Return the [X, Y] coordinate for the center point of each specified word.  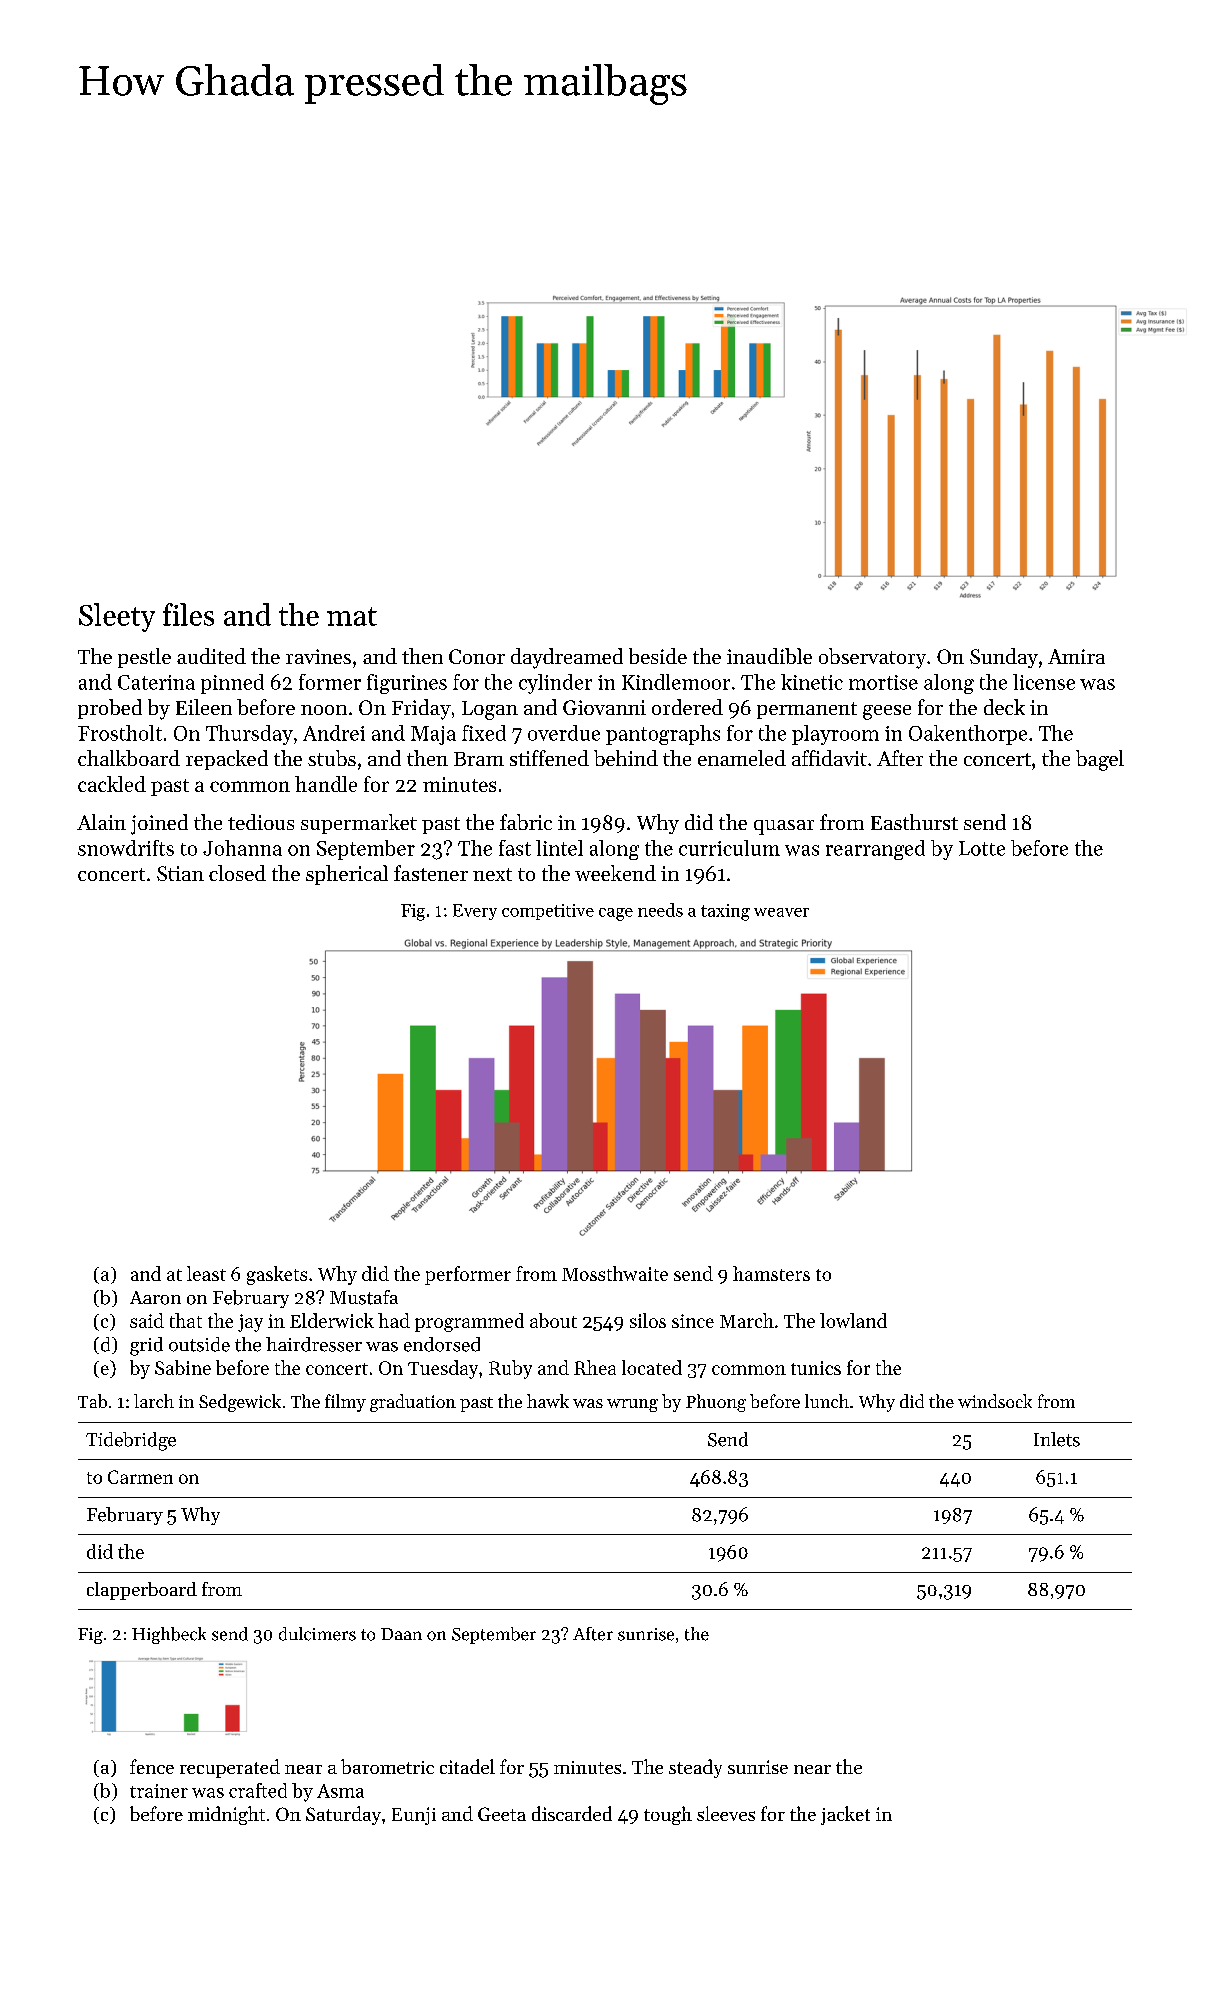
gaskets [277, 1275]
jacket [845, 1815]
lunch [827, 1401]
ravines [318, 656]
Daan [401, 1634]
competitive [548, 912]
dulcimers [317, 1634]
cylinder [555, 684]
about [553, 1320]
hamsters [771, 1273]
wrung [632, 1405]
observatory [872, 658]
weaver [781, 912]
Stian [180, 873]
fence [152, 1766]
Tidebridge [131, 1441]
